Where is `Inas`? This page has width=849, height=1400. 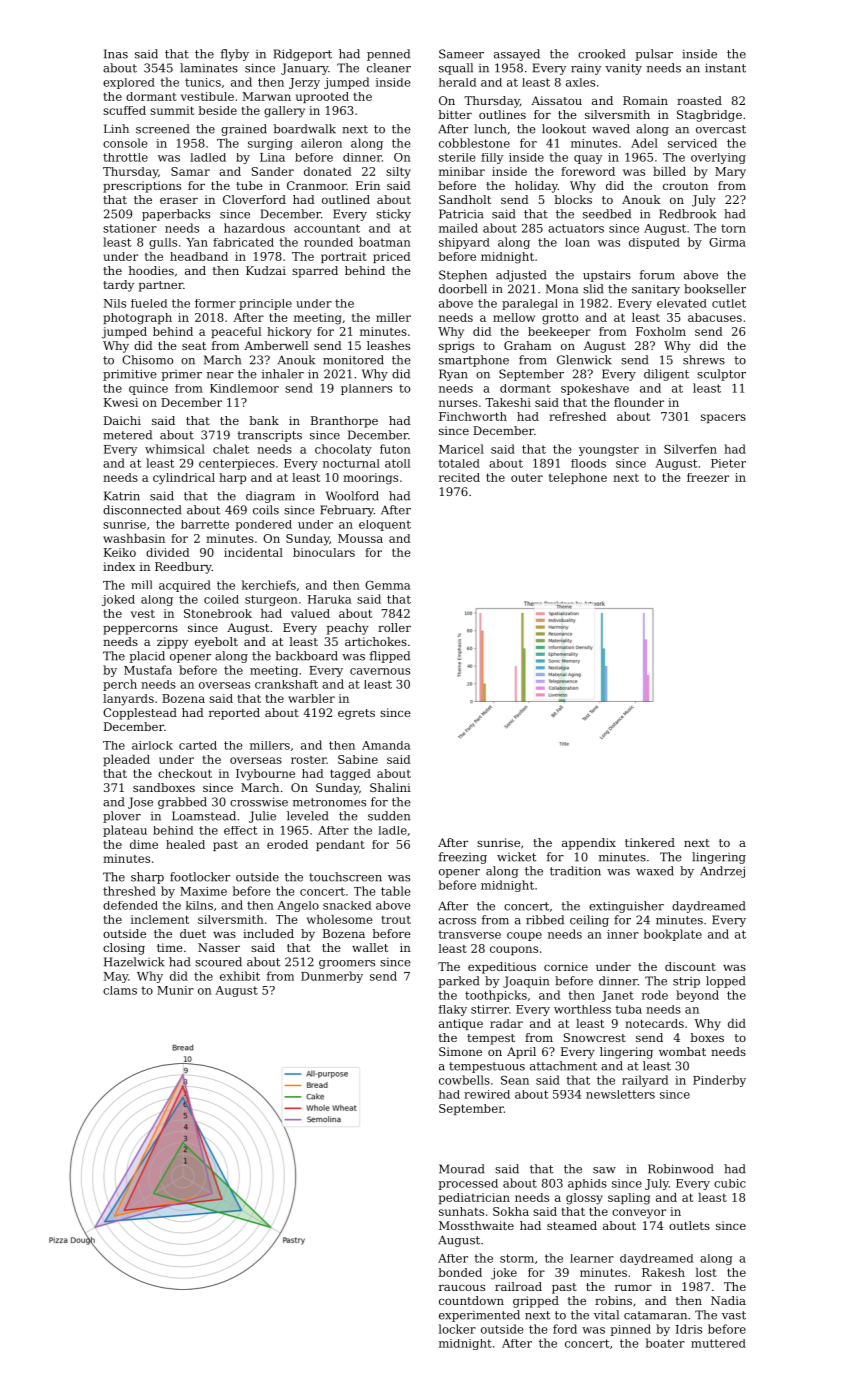
Inas is located at coordinates (116, 54).
